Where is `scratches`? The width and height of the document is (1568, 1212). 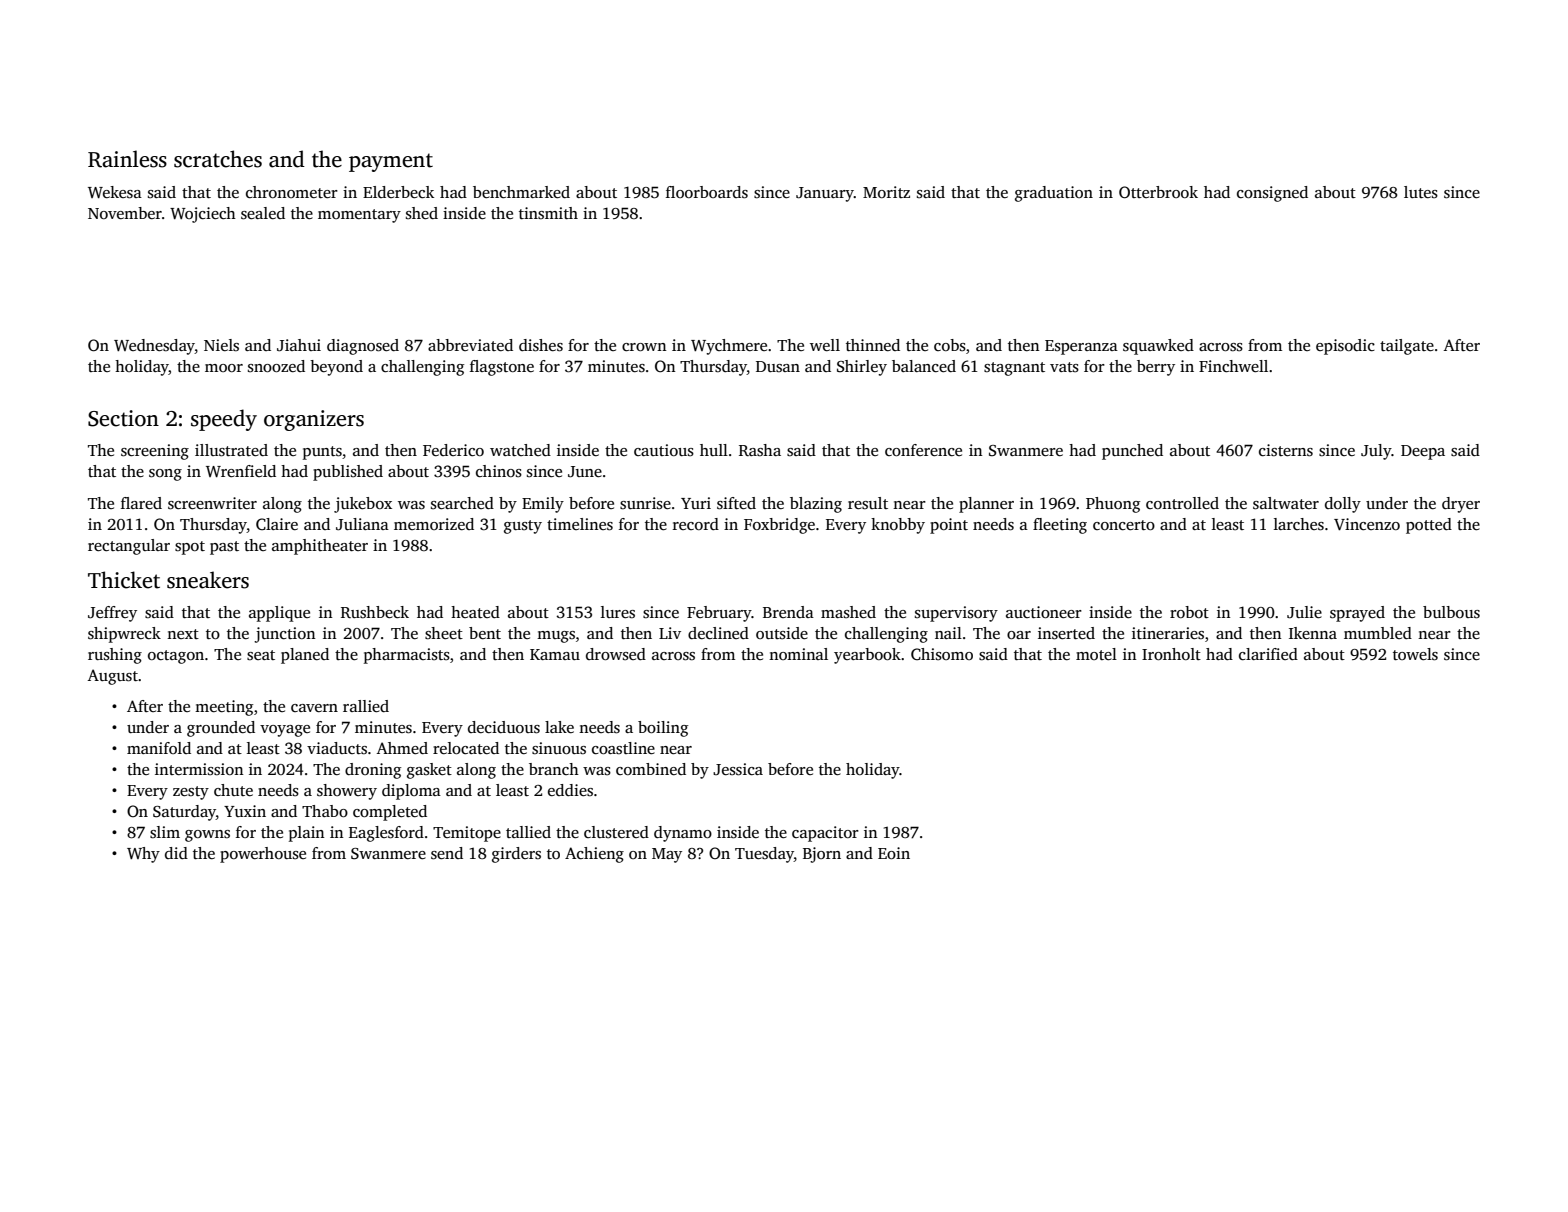 scratches is located at coordinates (218, 159).
